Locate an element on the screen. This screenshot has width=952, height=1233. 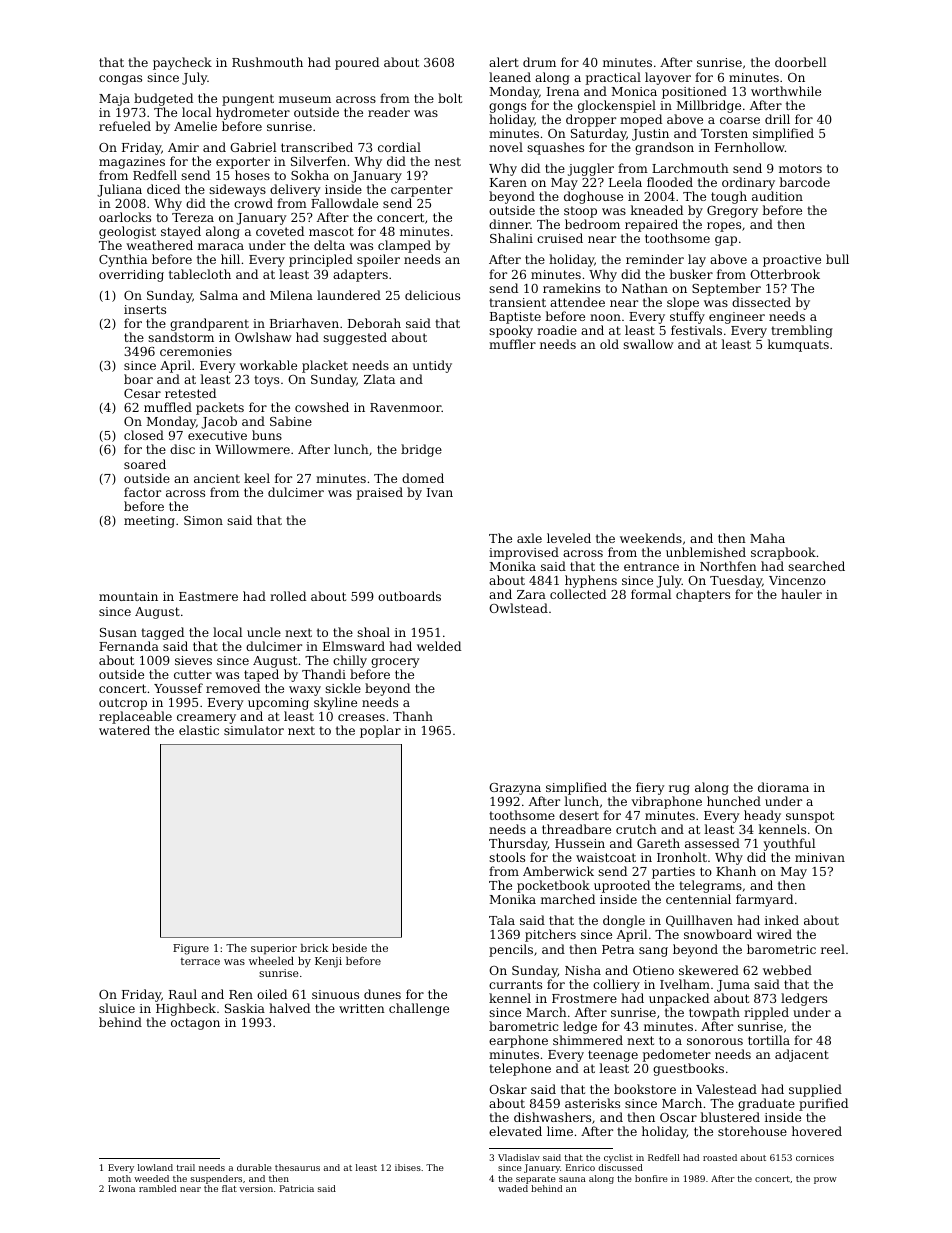
mountain is located at coordinates (128, 596).
